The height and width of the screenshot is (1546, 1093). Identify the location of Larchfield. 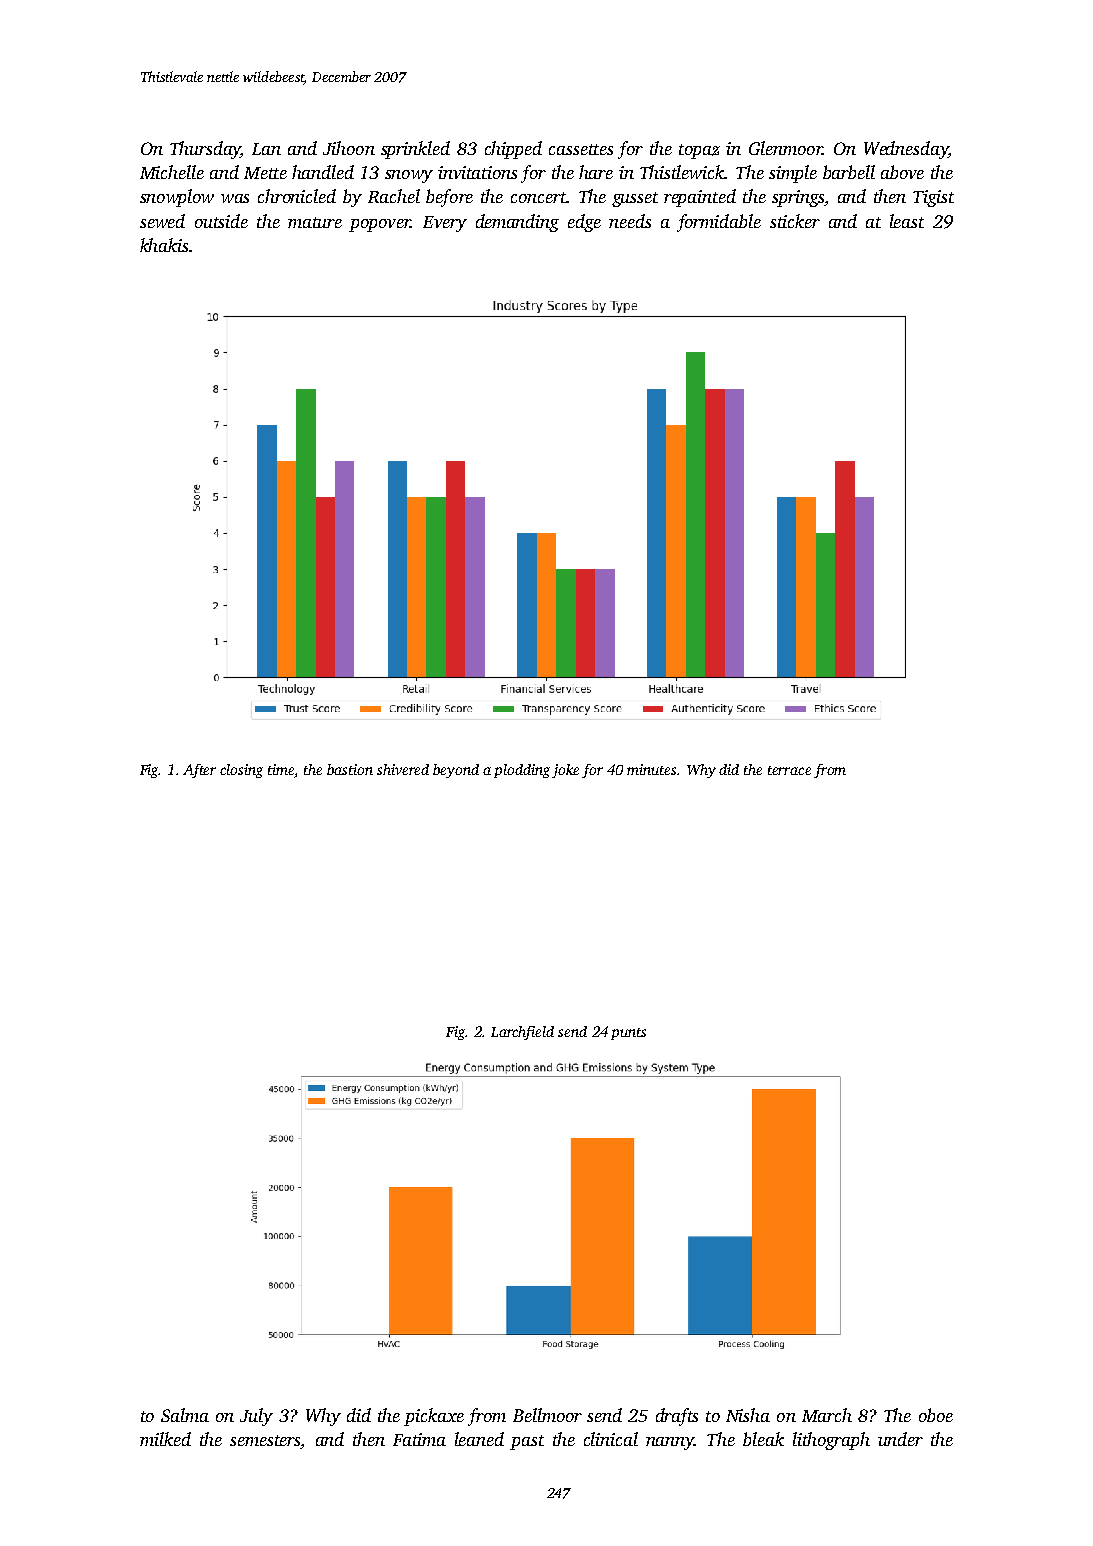
(522, 1033).
